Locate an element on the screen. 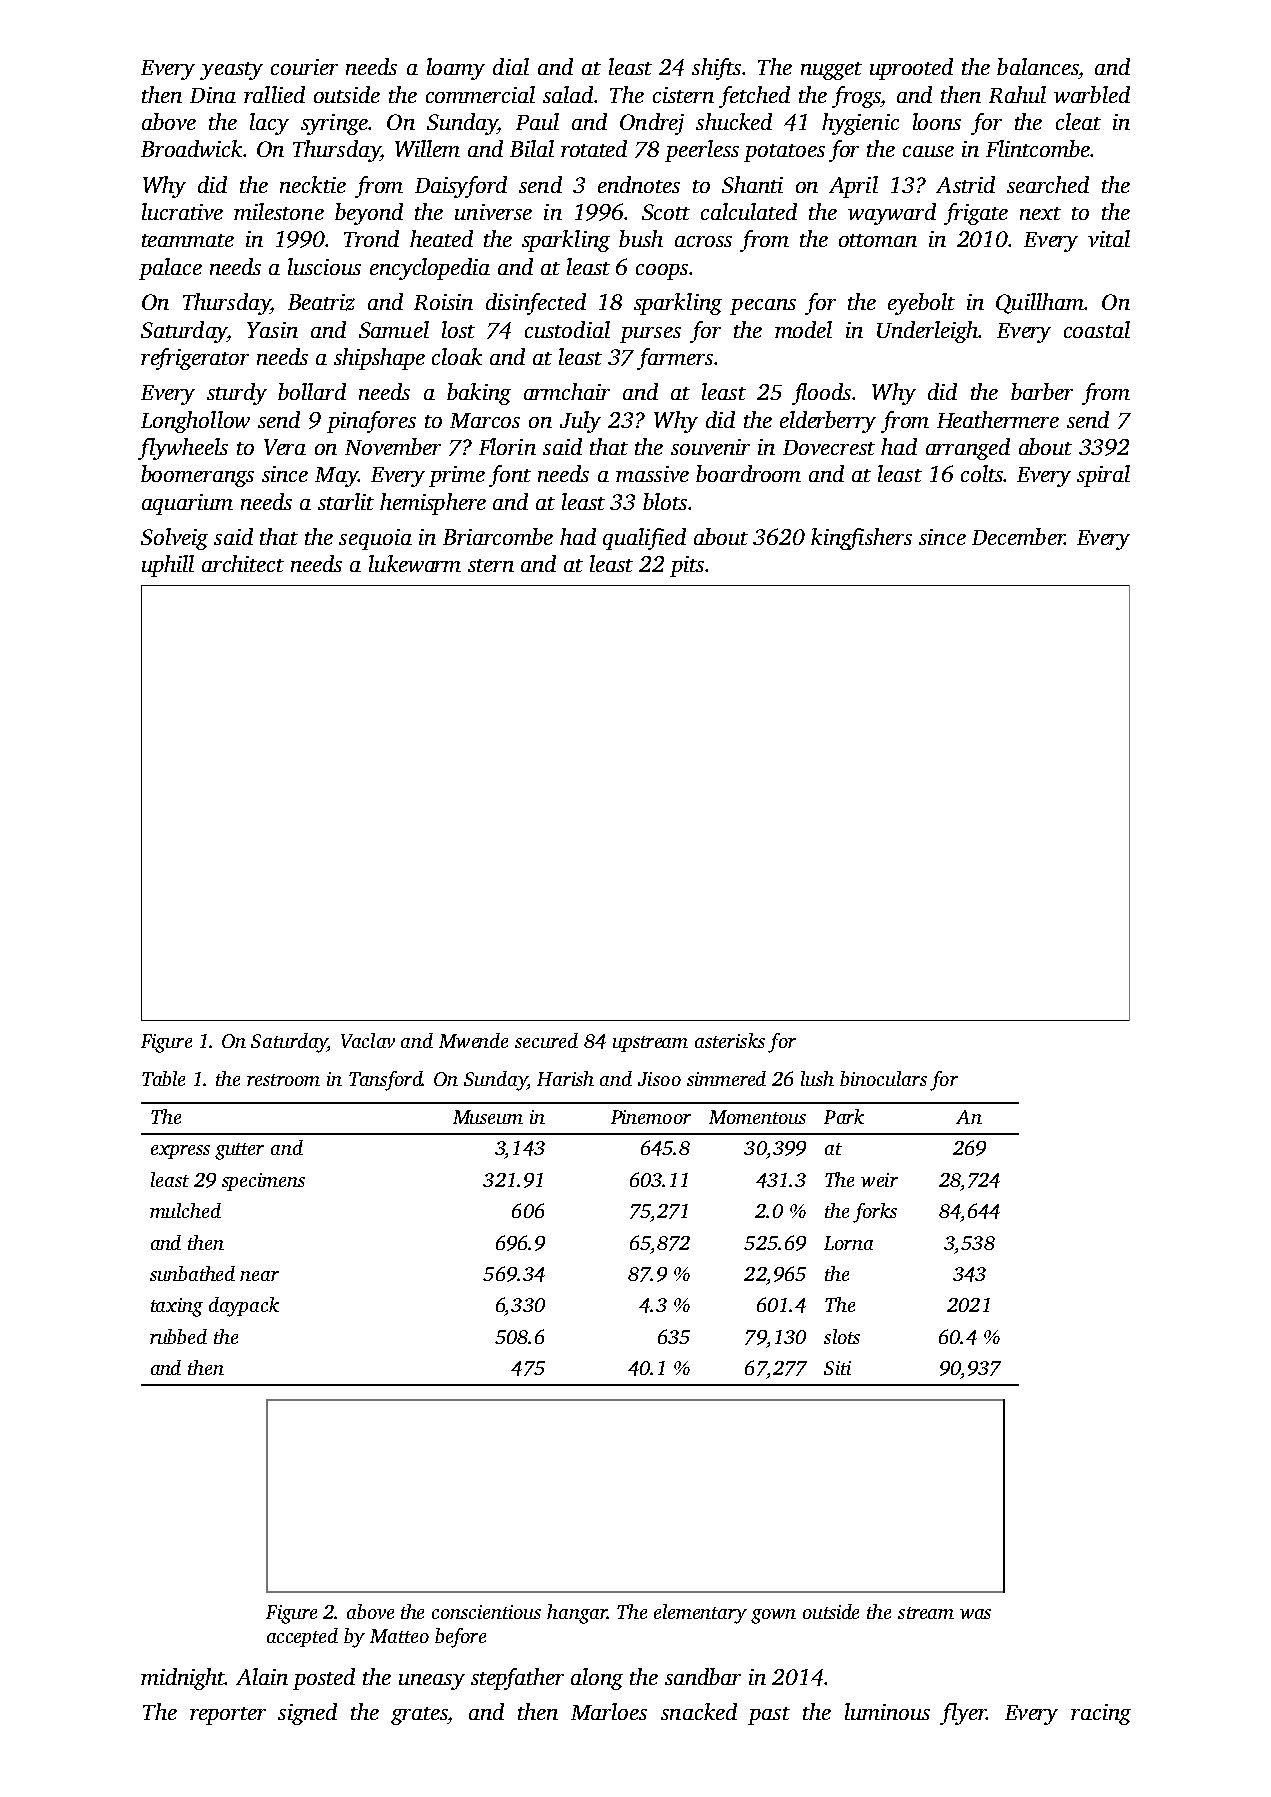 This screenshot has width=1271, height=1797. loamy is located at coordinates (456, 69).
